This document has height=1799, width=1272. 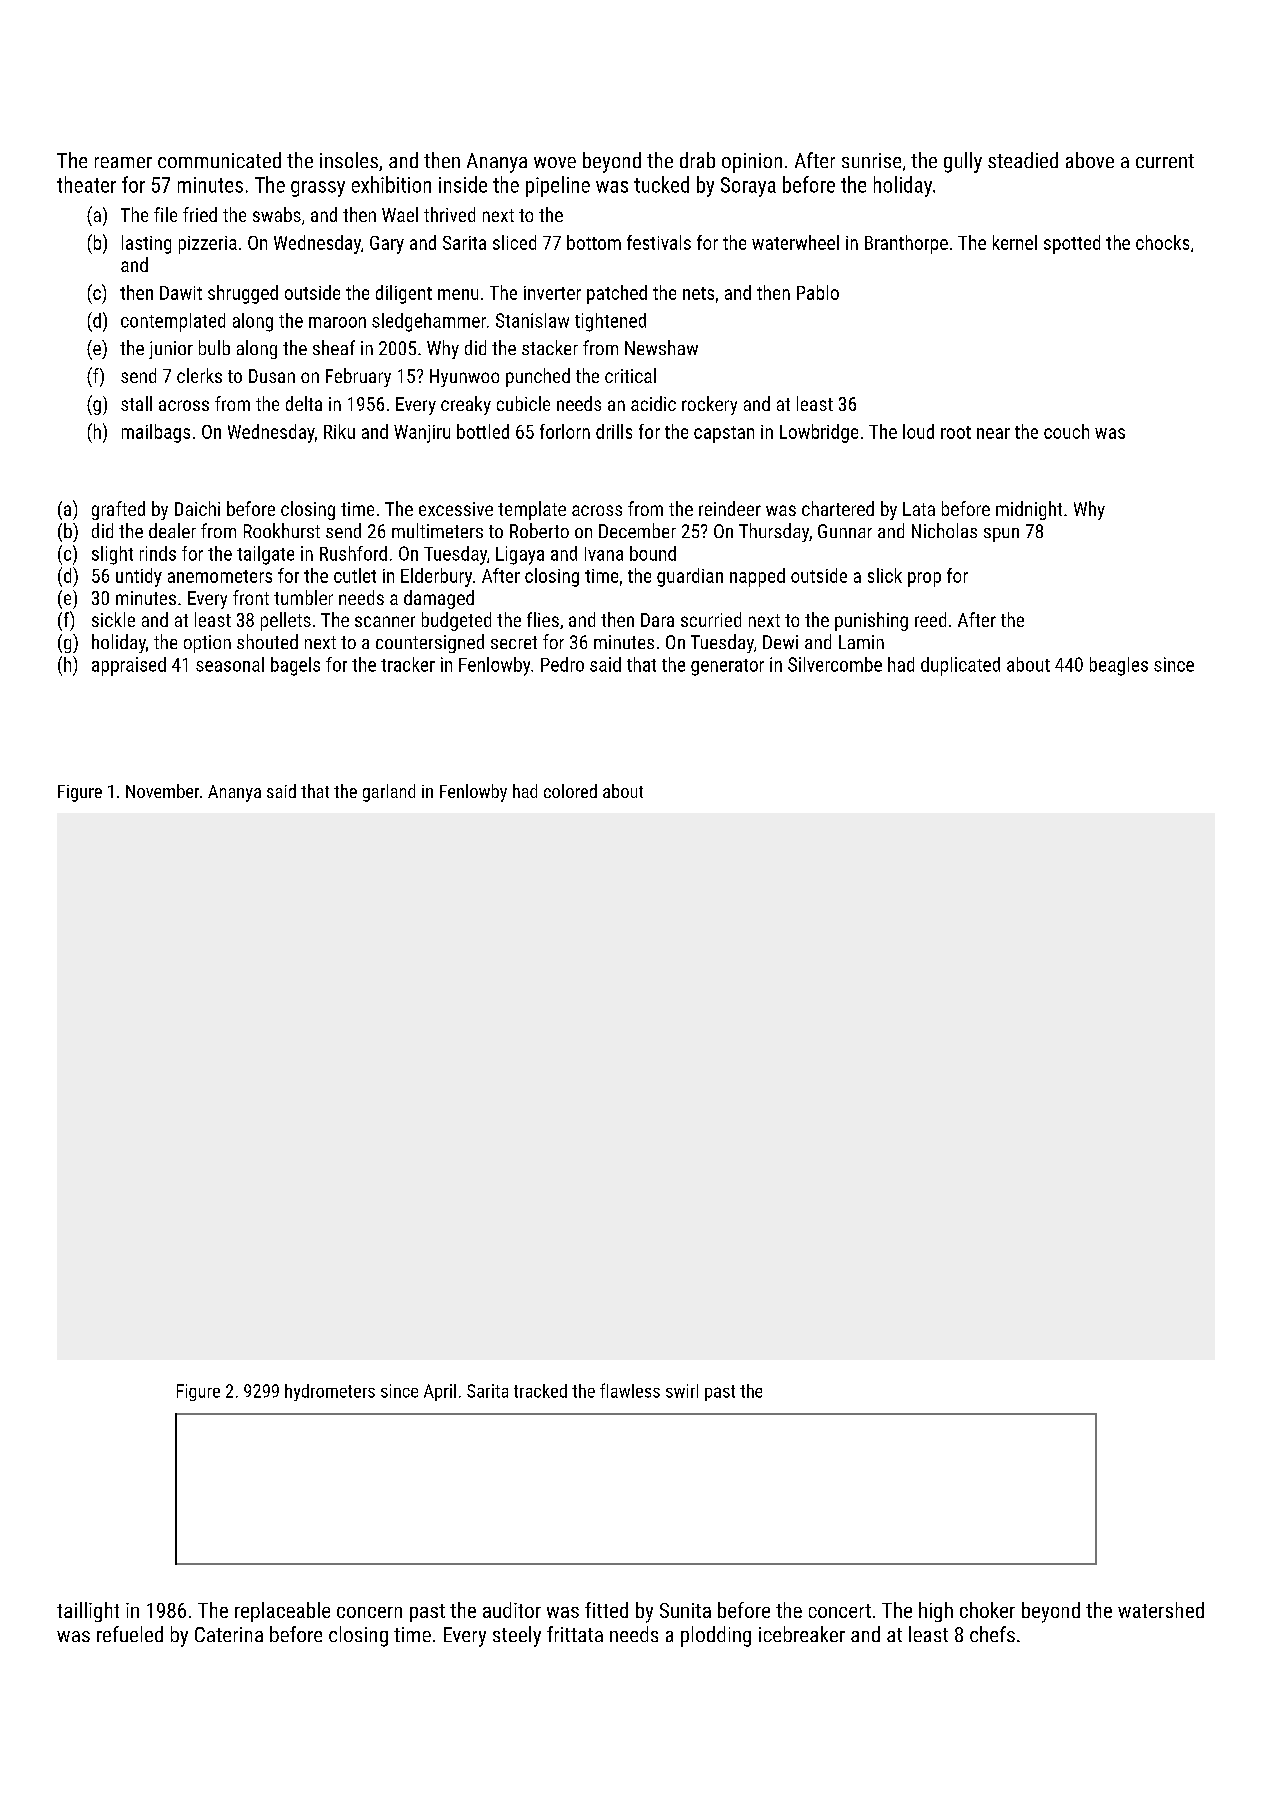 What do you see at coordinates (682, 1391) in the document?
I see `swirl` at bounding box center [682, 1391].
